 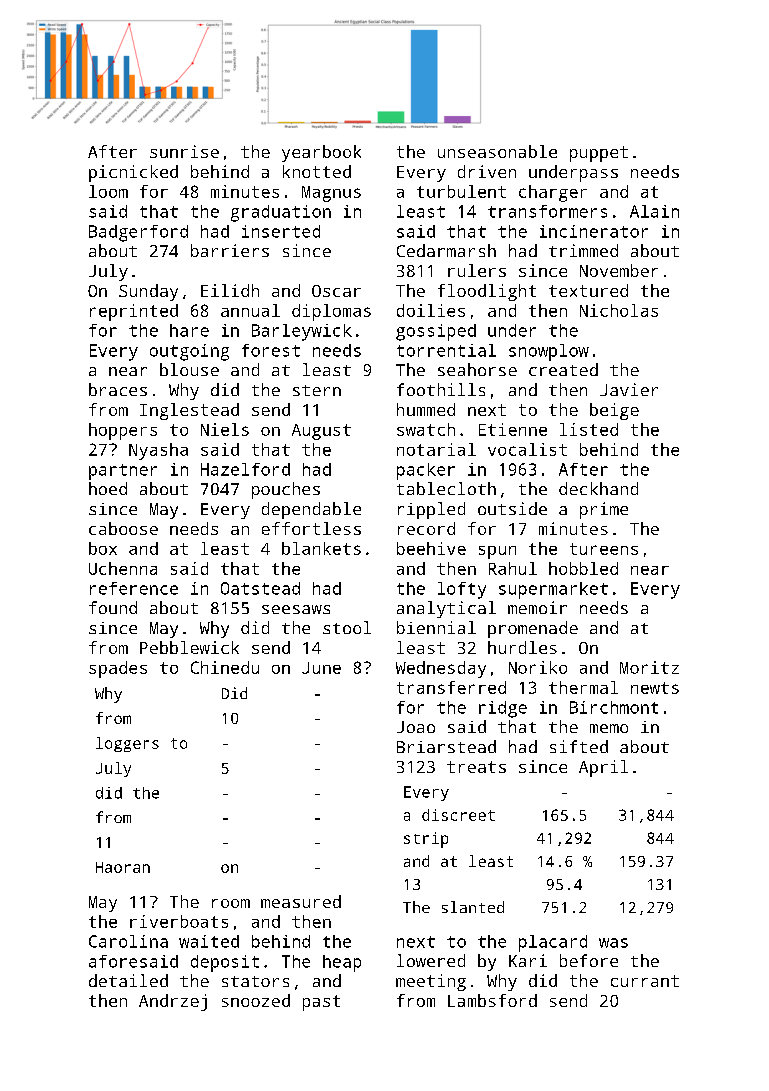 I want to click on hobbled, so click(x=583, y=568).
